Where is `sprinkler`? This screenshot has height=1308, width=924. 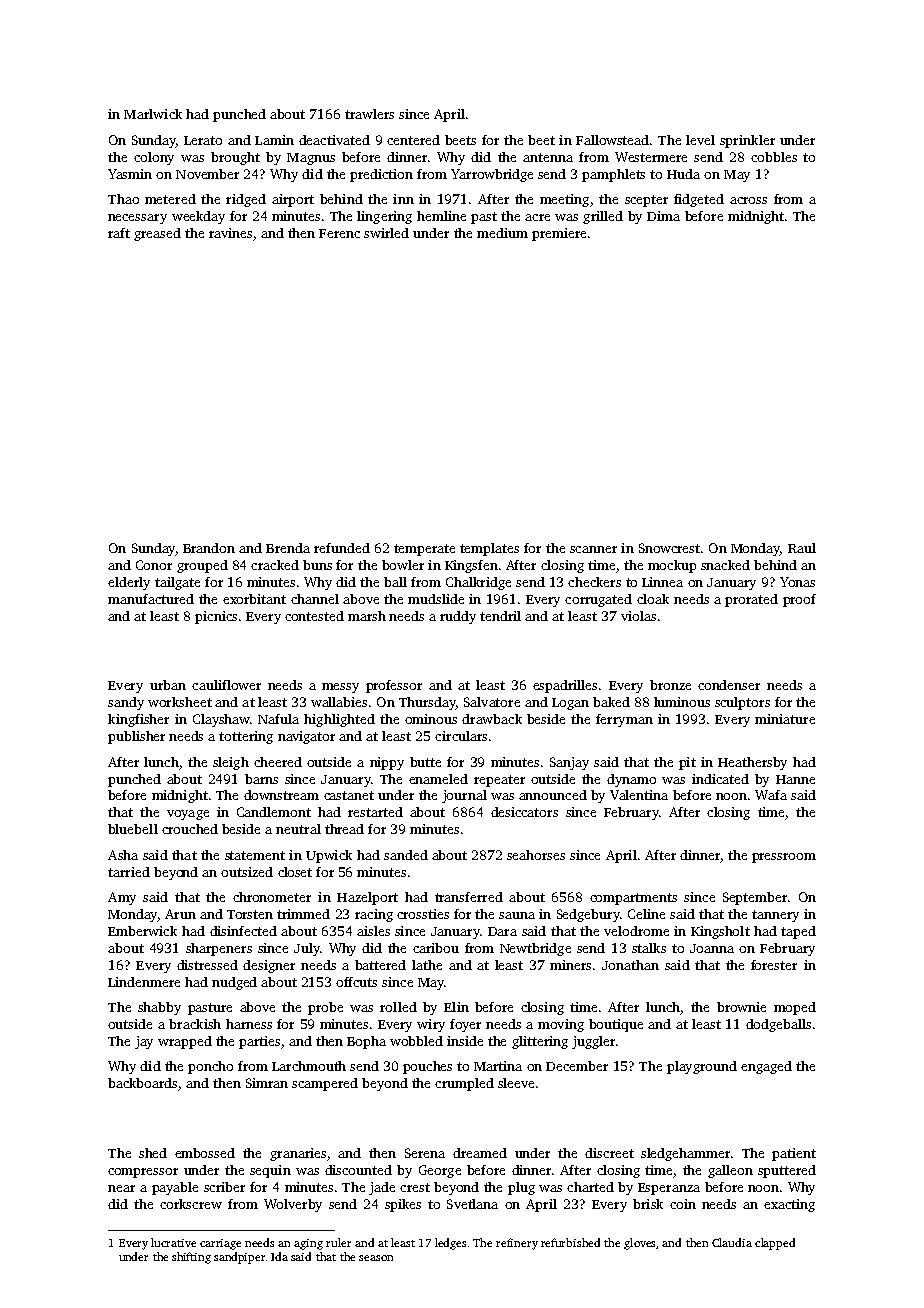 sprinkler is located at coordinates (747, 141).
